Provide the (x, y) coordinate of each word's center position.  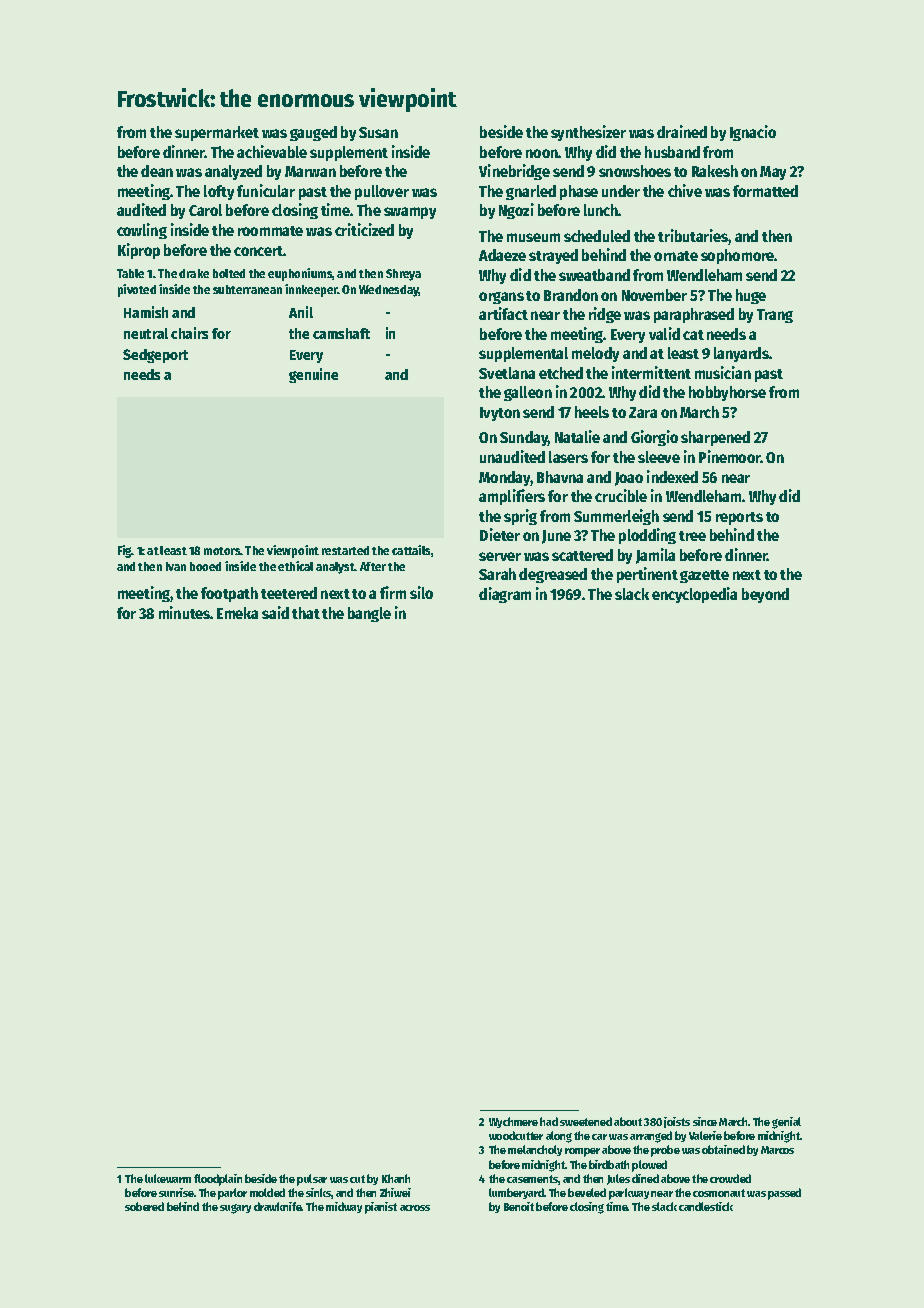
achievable (272, 151)
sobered (144, 1206)
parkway (629, 1194)
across (415, 1208)
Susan (378, 132)
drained (682, 131)
